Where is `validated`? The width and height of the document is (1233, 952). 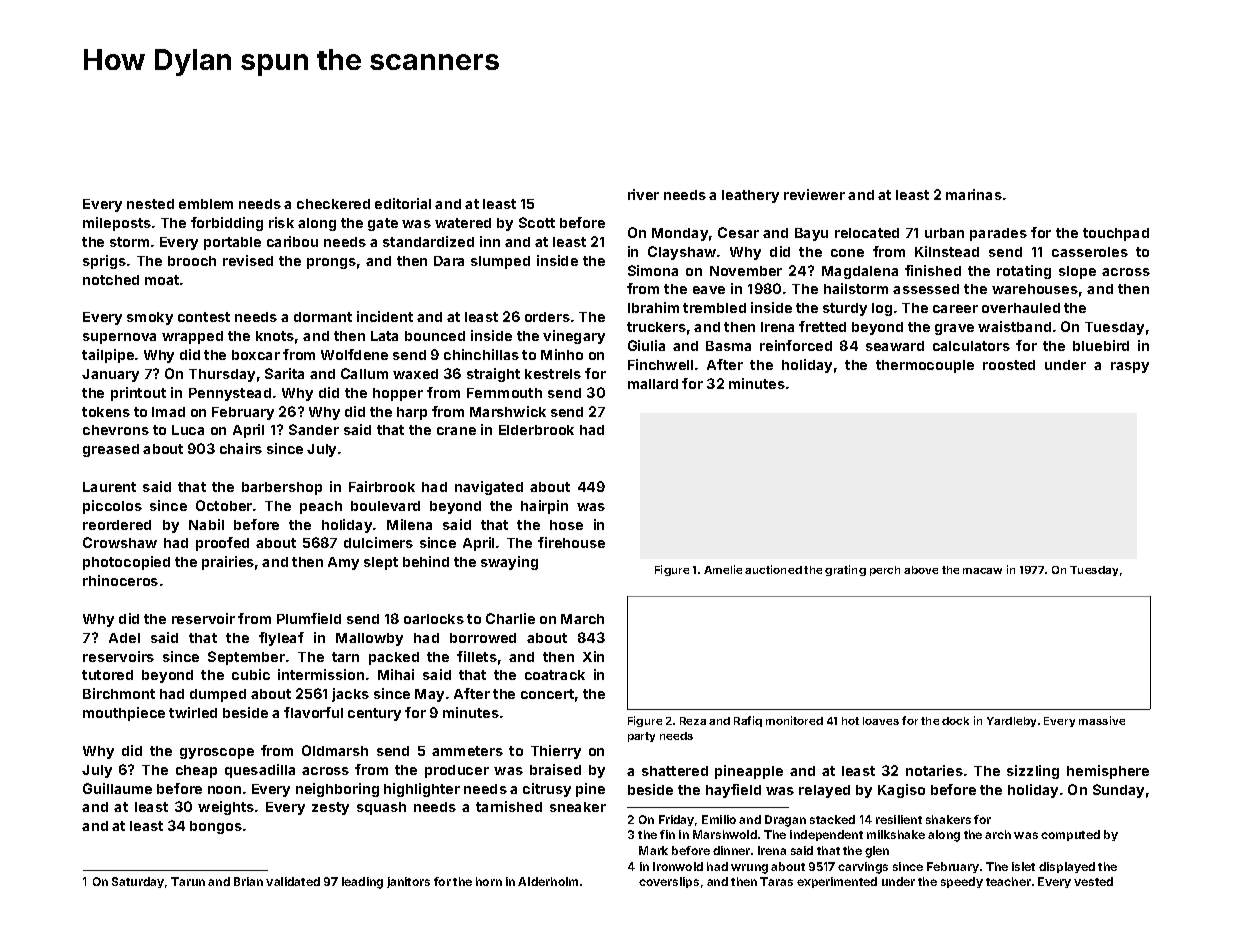
validated is located at coordinates (293, 881).
